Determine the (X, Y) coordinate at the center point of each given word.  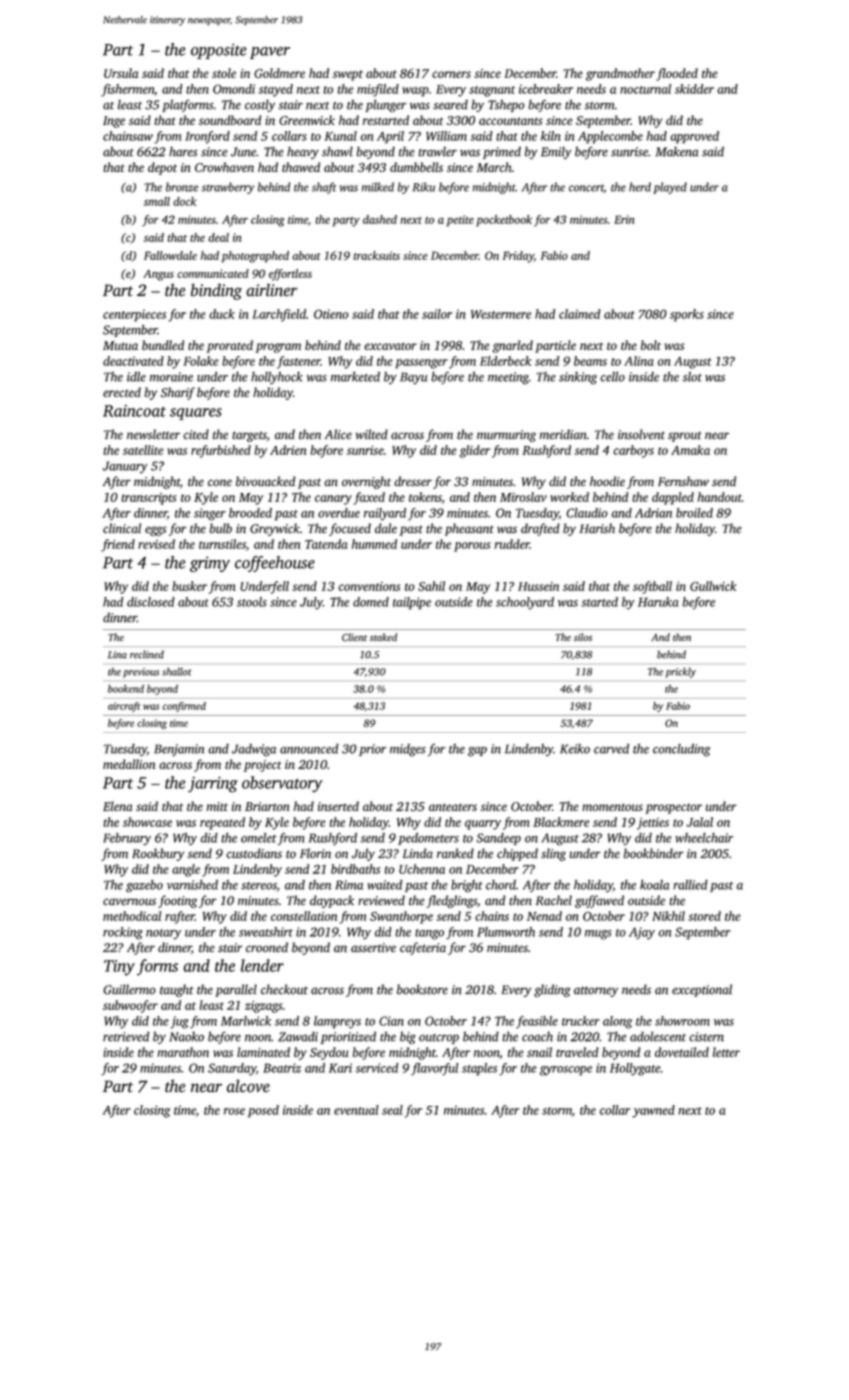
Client (354, 637)
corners (451, 74)
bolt (651, 345)
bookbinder (654, 853)
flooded (677, 74)
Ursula (121, 73)
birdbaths (355, 869)
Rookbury (158, 854)
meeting (508, 378)
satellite (143, 450)
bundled (163, 345)
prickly (681, 672)
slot (692, 377)
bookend (126, 689)
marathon (183, 1052)
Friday (518, 257)
